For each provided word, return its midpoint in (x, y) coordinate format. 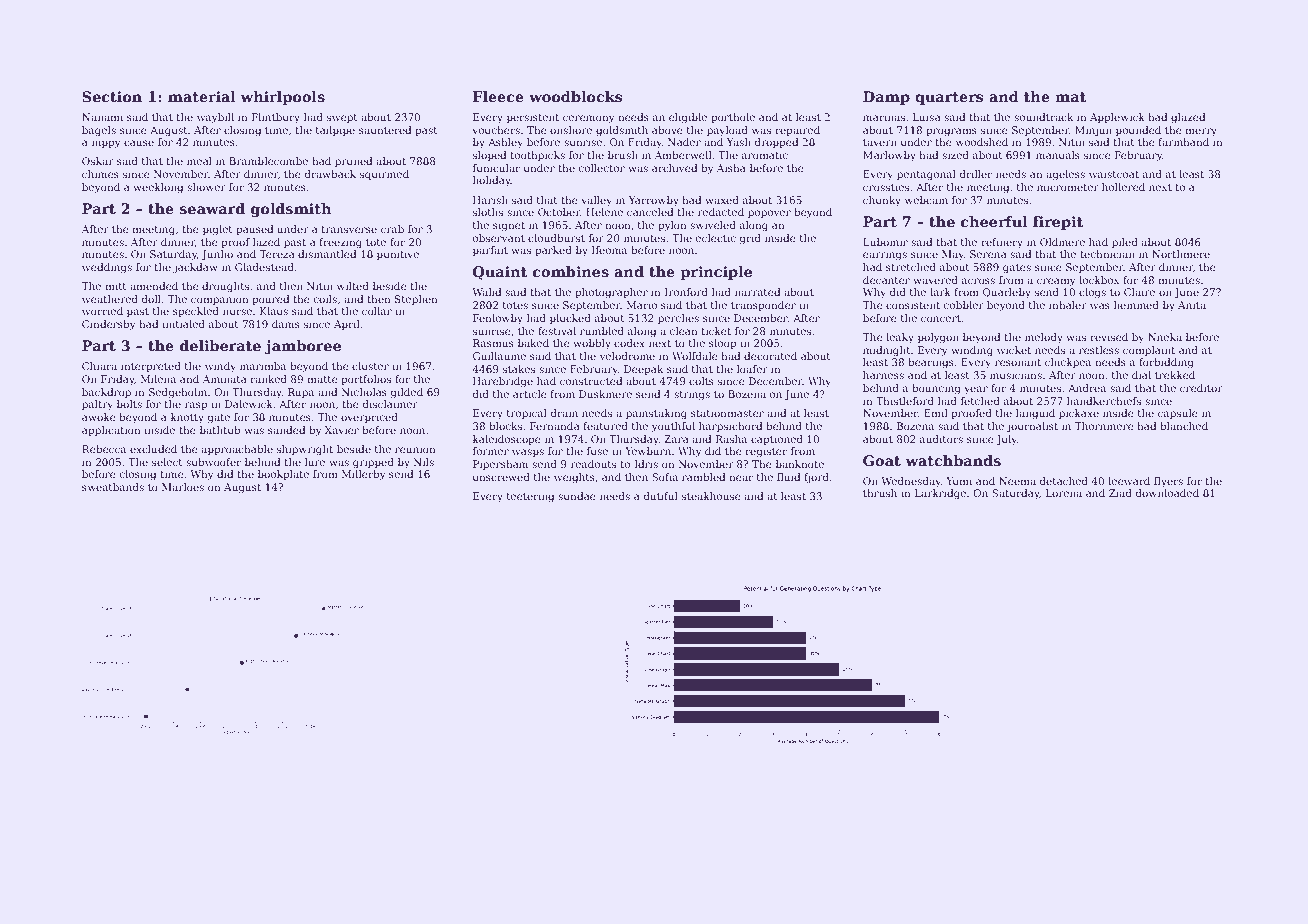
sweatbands (113, 487)
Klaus (274, 311)
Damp (886, 98)
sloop (722, 344)
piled (1125, 243)
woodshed (982, 142)
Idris (646, 464)
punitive (398, 255)
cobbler (964, 305)
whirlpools (282, 98)
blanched (1184, 426)
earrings (885, 255)
